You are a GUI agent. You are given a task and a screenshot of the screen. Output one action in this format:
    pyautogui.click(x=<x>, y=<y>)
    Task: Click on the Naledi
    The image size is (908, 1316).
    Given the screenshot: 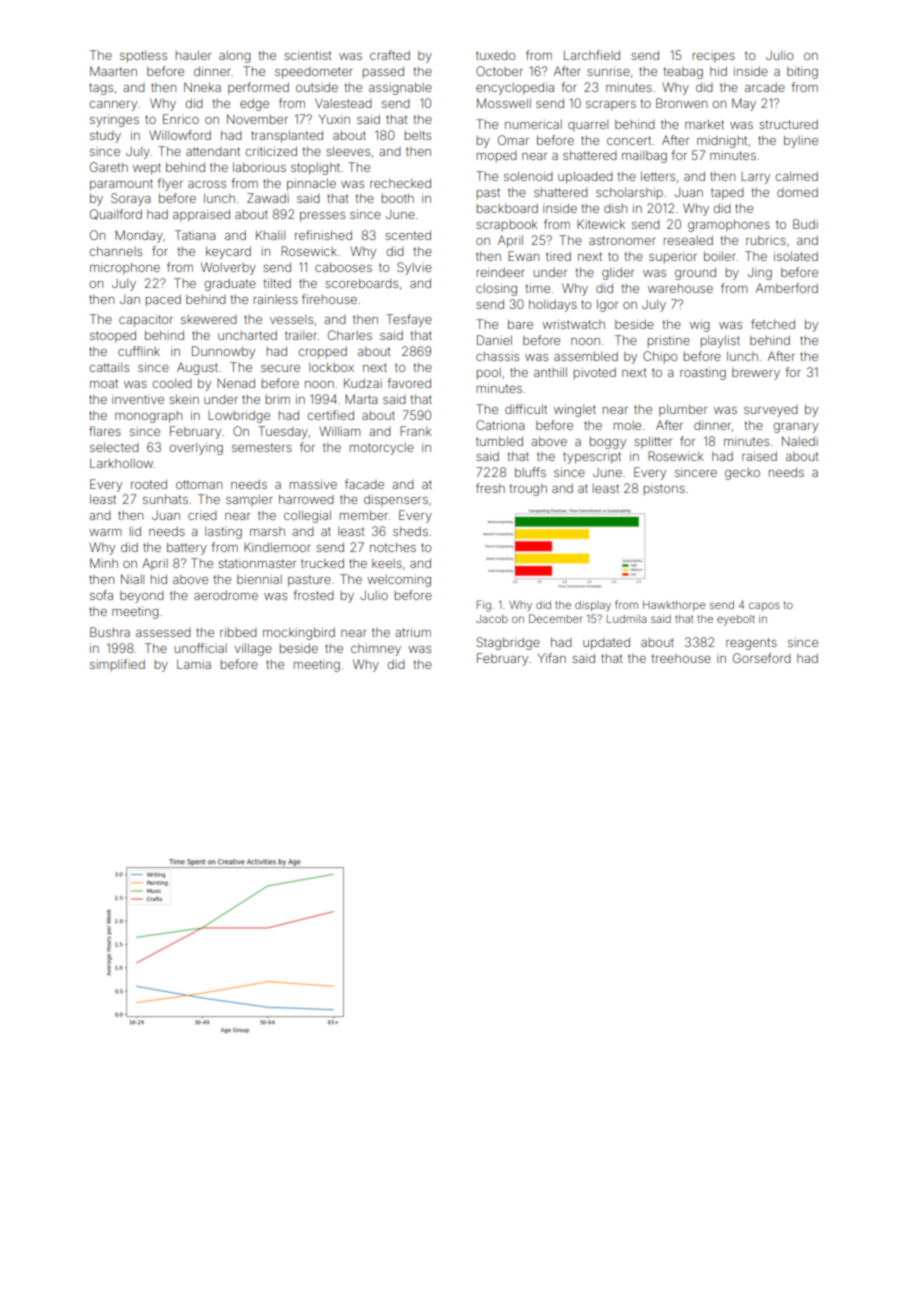 What is the action you would take?
    pyautogui.click(x=800, y=441)
